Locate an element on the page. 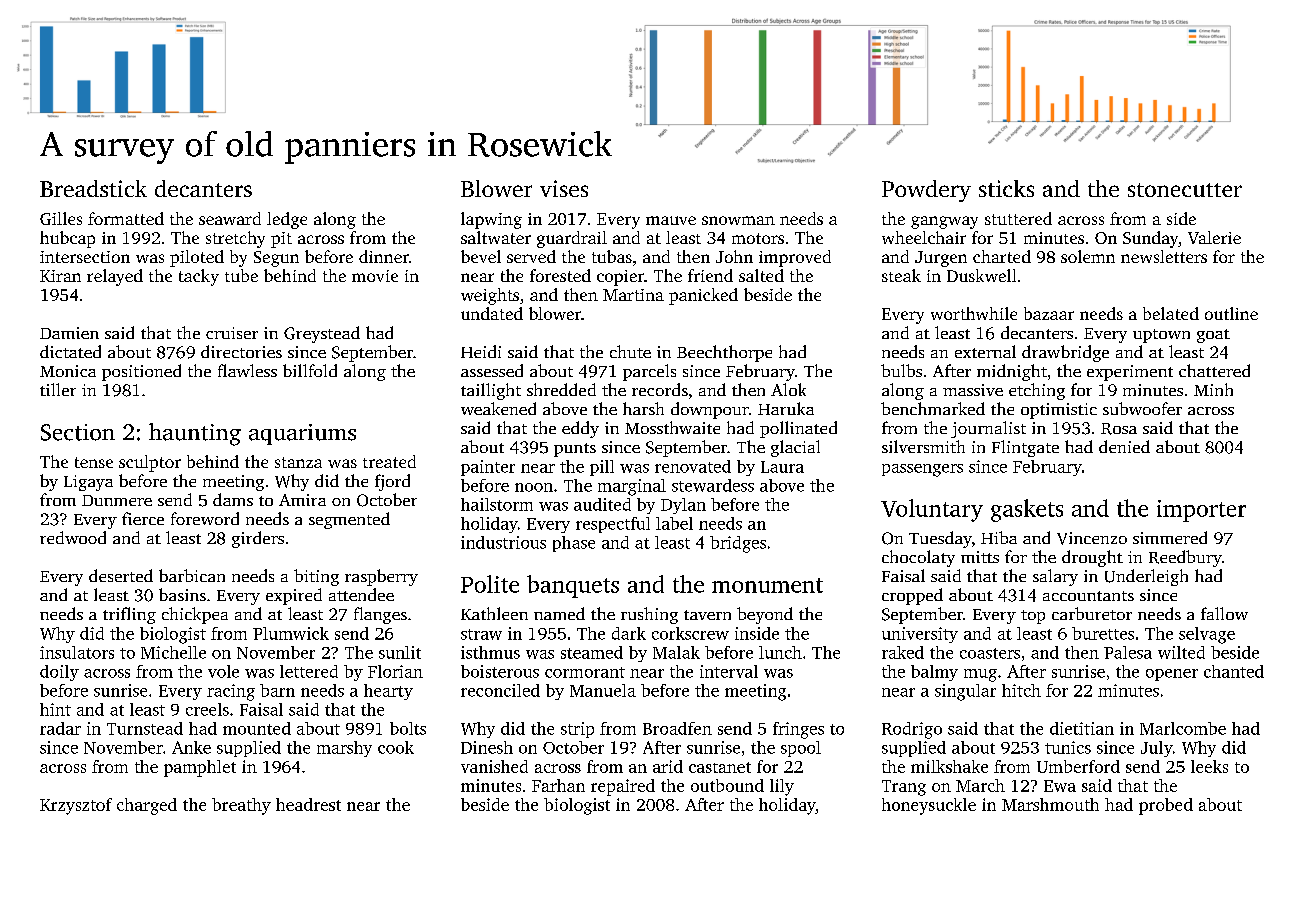 This document has width=1308, height=924. simmered is located at coordinates (1170, 537).
